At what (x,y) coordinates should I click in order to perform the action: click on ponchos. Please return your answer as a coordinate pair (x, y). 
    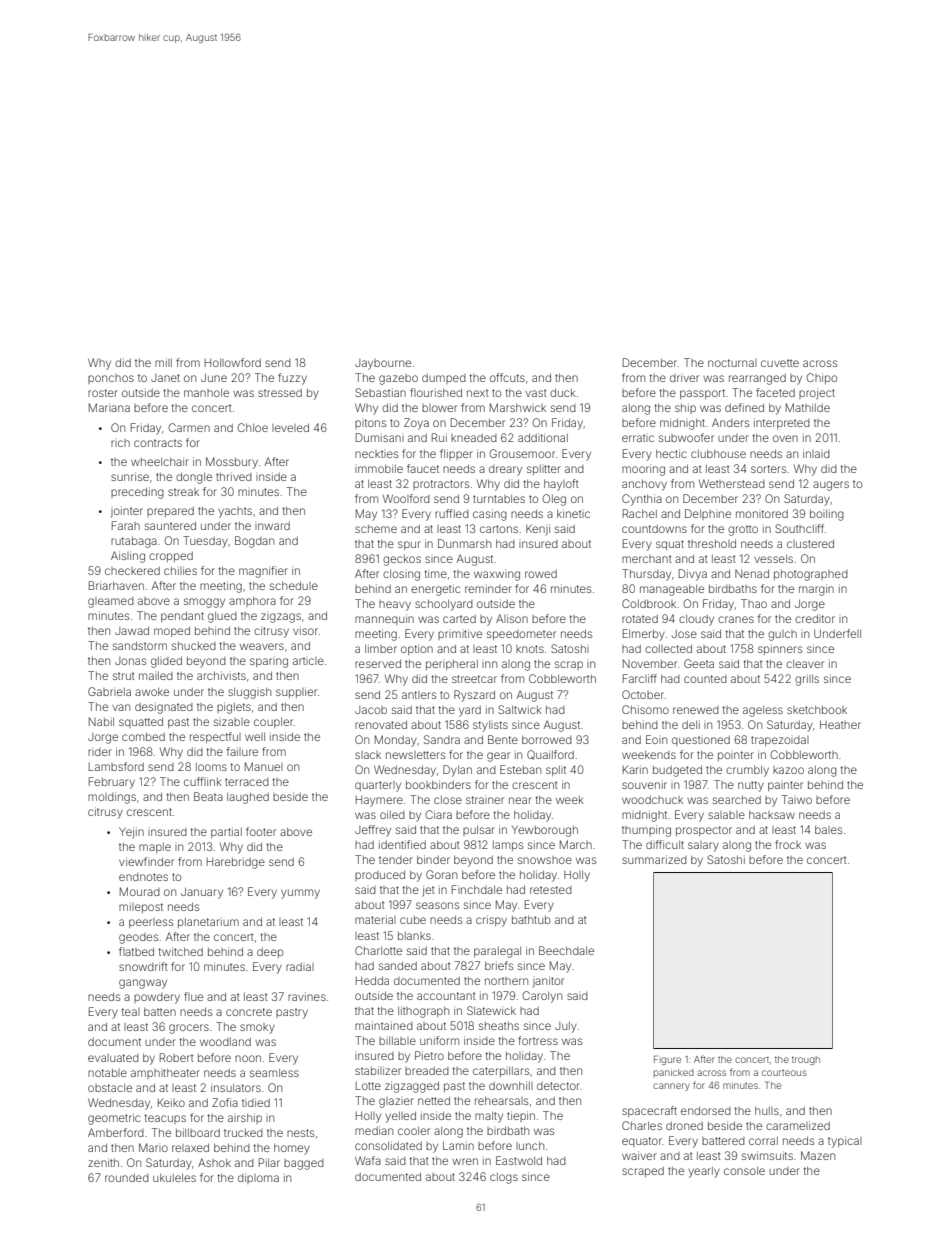
    Looking at the image, I should click on (111, 379).
